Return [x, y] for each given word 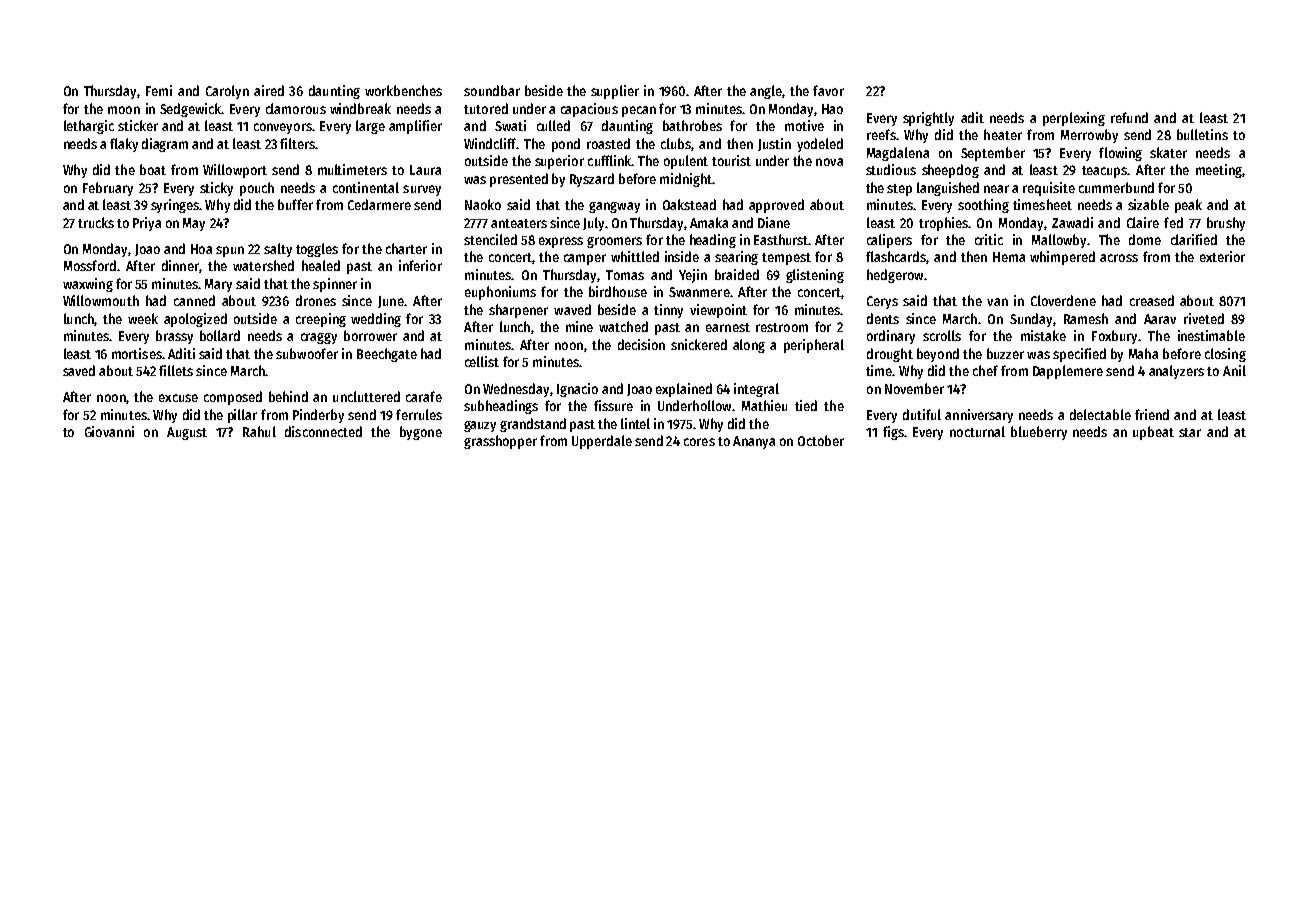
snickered [699, 344]
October [821, 440]
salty [278, 250]
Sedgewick [191, 110]
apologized [195, 320]
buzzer [1005, 353]
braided [737, 274]
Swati [510, 125]
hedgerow [895, 276]
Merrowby [1089, 136]
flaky [124, 145]
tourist [731, 160]
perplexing [1074, 119]
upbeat [1153, 433]
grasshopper [500, 442]
